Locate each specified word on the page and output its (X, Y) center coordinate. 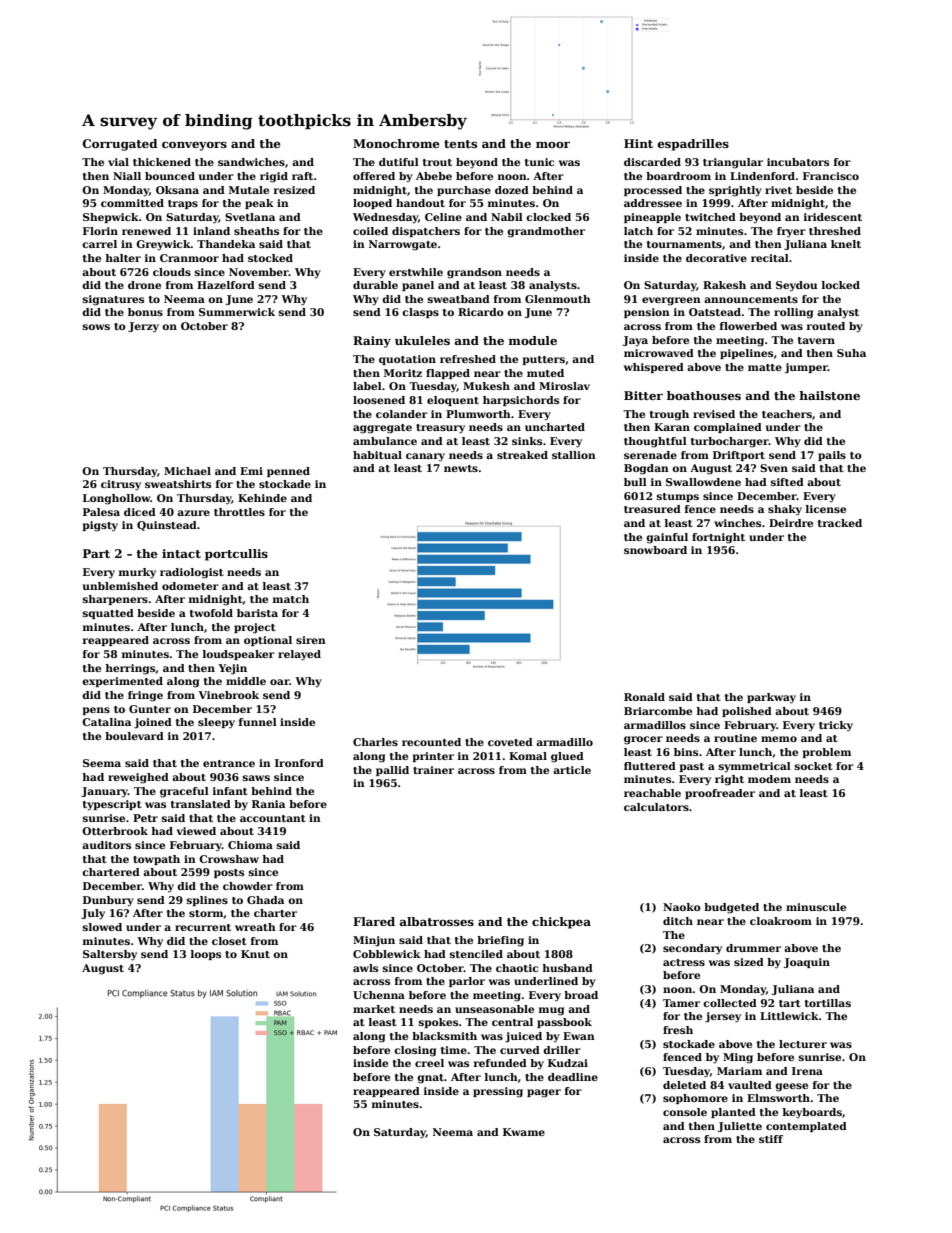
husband (568, 968)
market (374, 1009)
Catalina (106, 722)
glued (567, 757)
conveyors (194, 146)
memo (779, 739)
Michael (187, 471)
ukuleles (422, 340)
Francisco (831, 176)
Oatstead (715, 312)
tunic (539, 162)
